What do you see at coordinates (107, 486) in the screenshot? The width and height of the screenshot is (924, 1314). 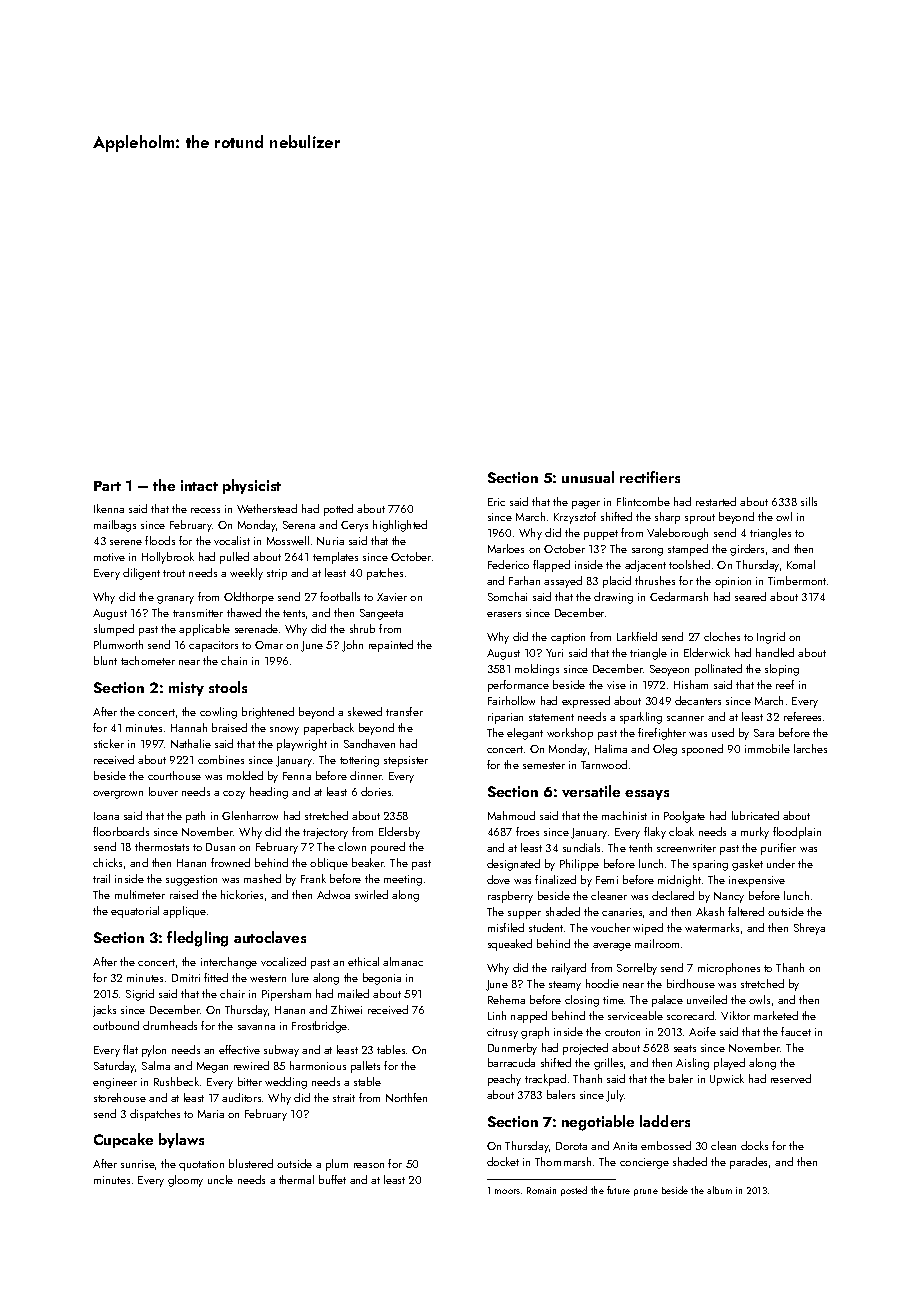 I see `Part` at bounding box center [107, 486].
